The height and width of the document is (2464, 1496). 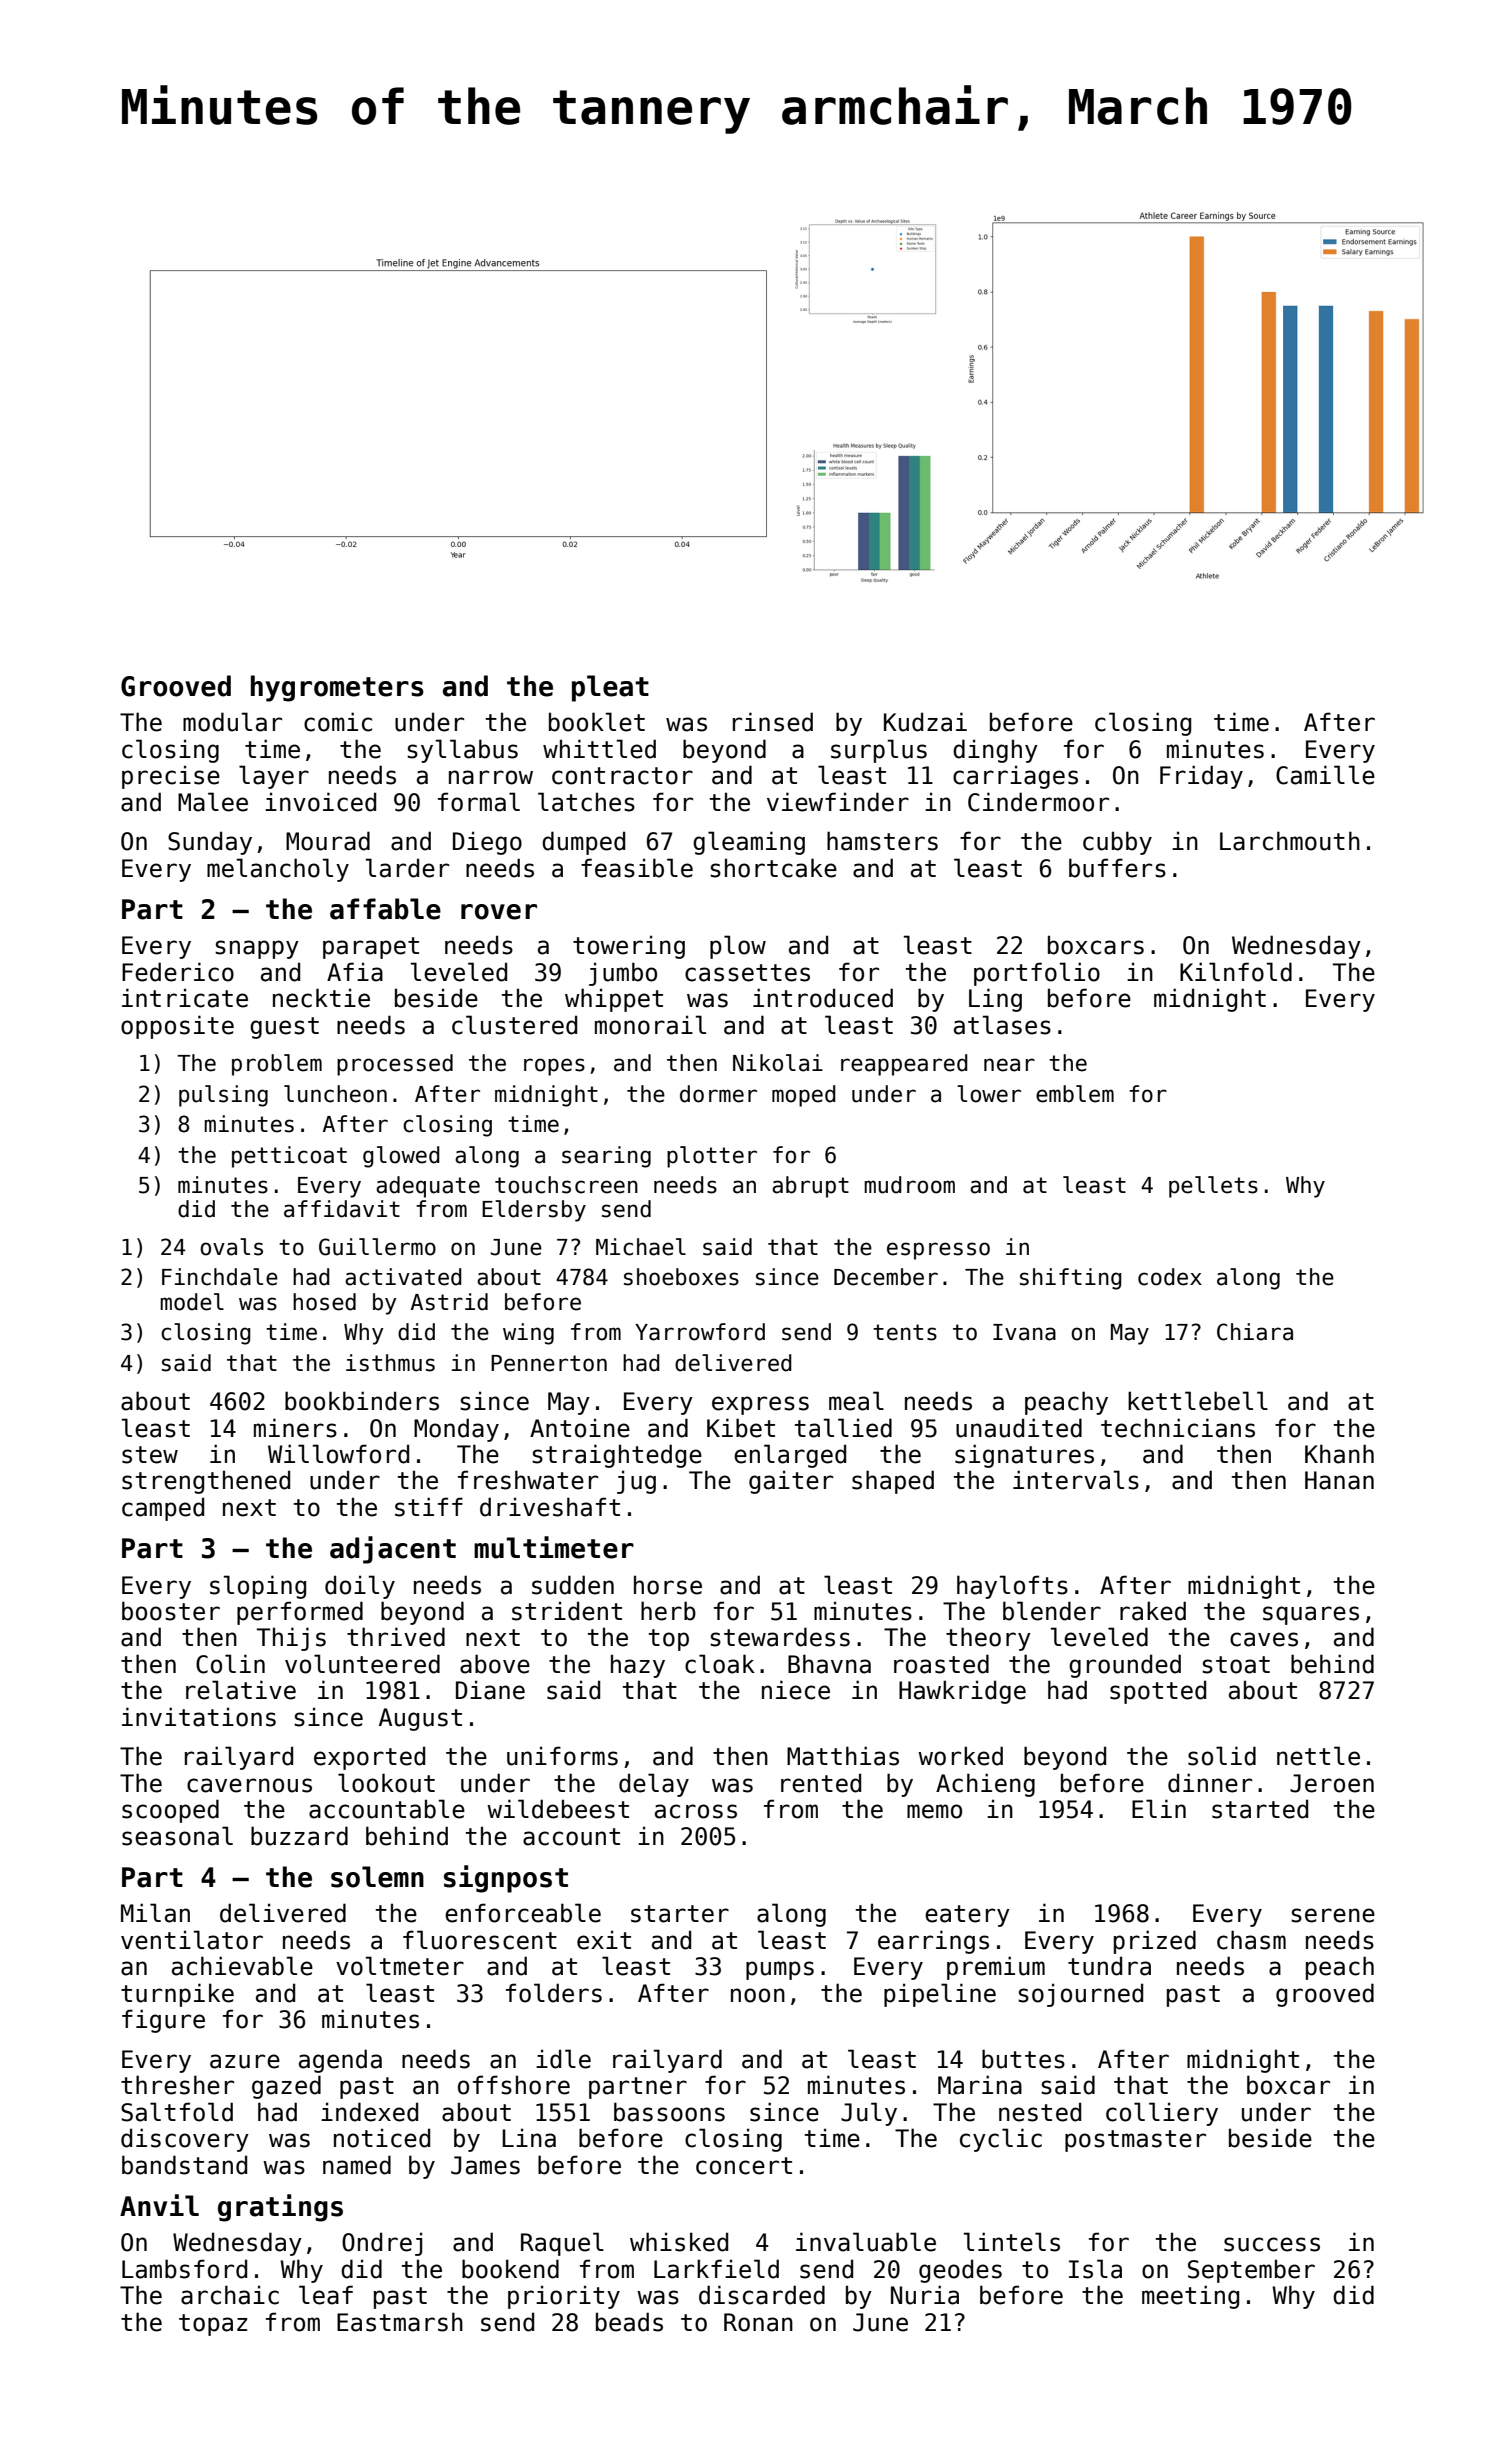 What do you see at coordinates (1075, 1094) in the document?
I see `emblem` at bounding box center [1075, 1094].
